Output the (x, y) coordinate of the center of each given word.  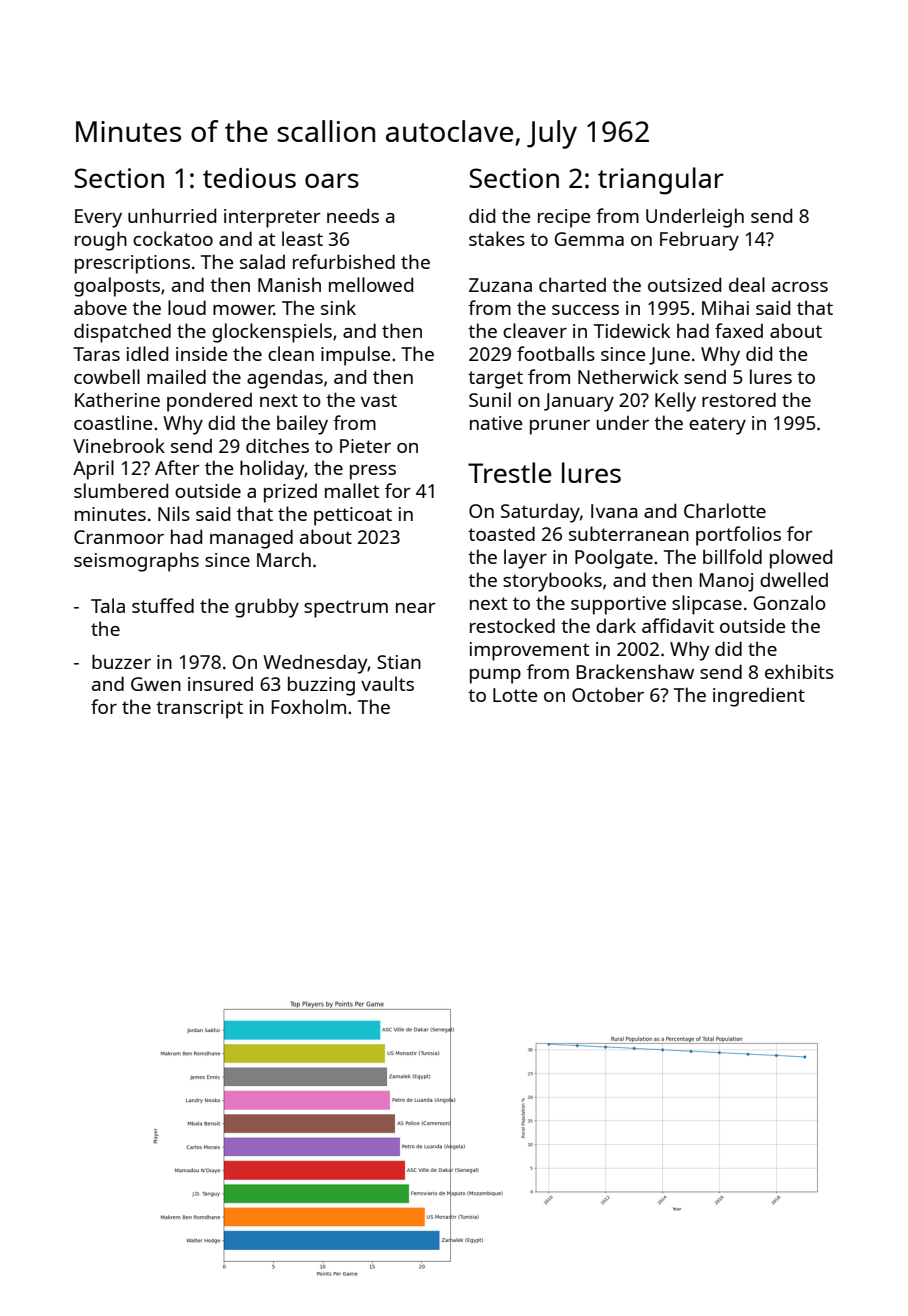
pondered (209, 402)
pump (495, 676)
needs (353, 215)
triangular (661, 181)
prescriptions (132, 264)
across (800, 287)
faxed (739, 330)
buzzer (121, 661)
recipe (564, 218)
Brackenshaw (635, 671)
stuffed (163, 605)
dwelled (794, 579)
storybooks (552, 582)
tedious (249, 178)
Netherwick (628, 376)
